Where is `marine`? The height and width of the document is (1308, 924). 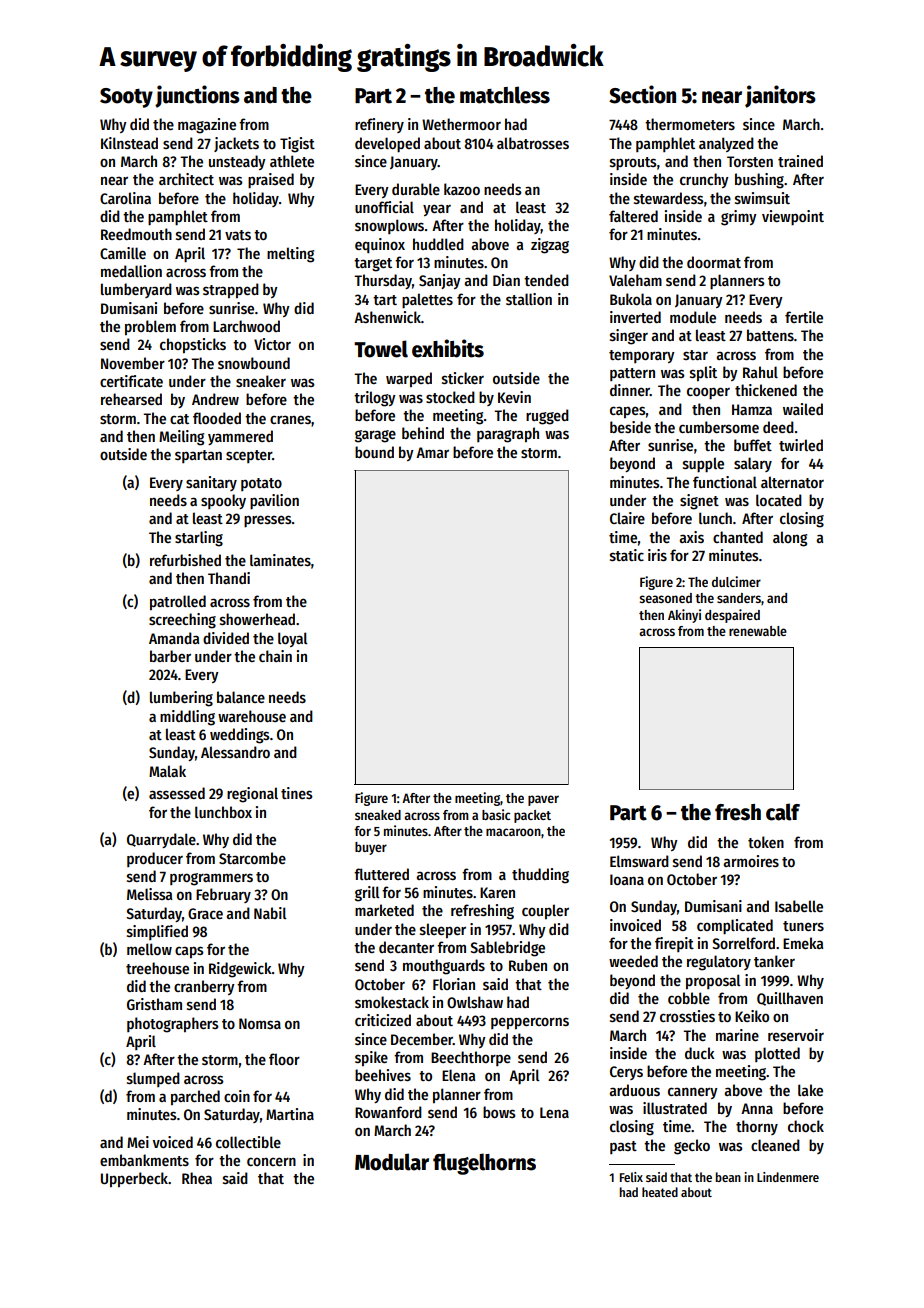
marine is located at coordinates (737, 1035).
